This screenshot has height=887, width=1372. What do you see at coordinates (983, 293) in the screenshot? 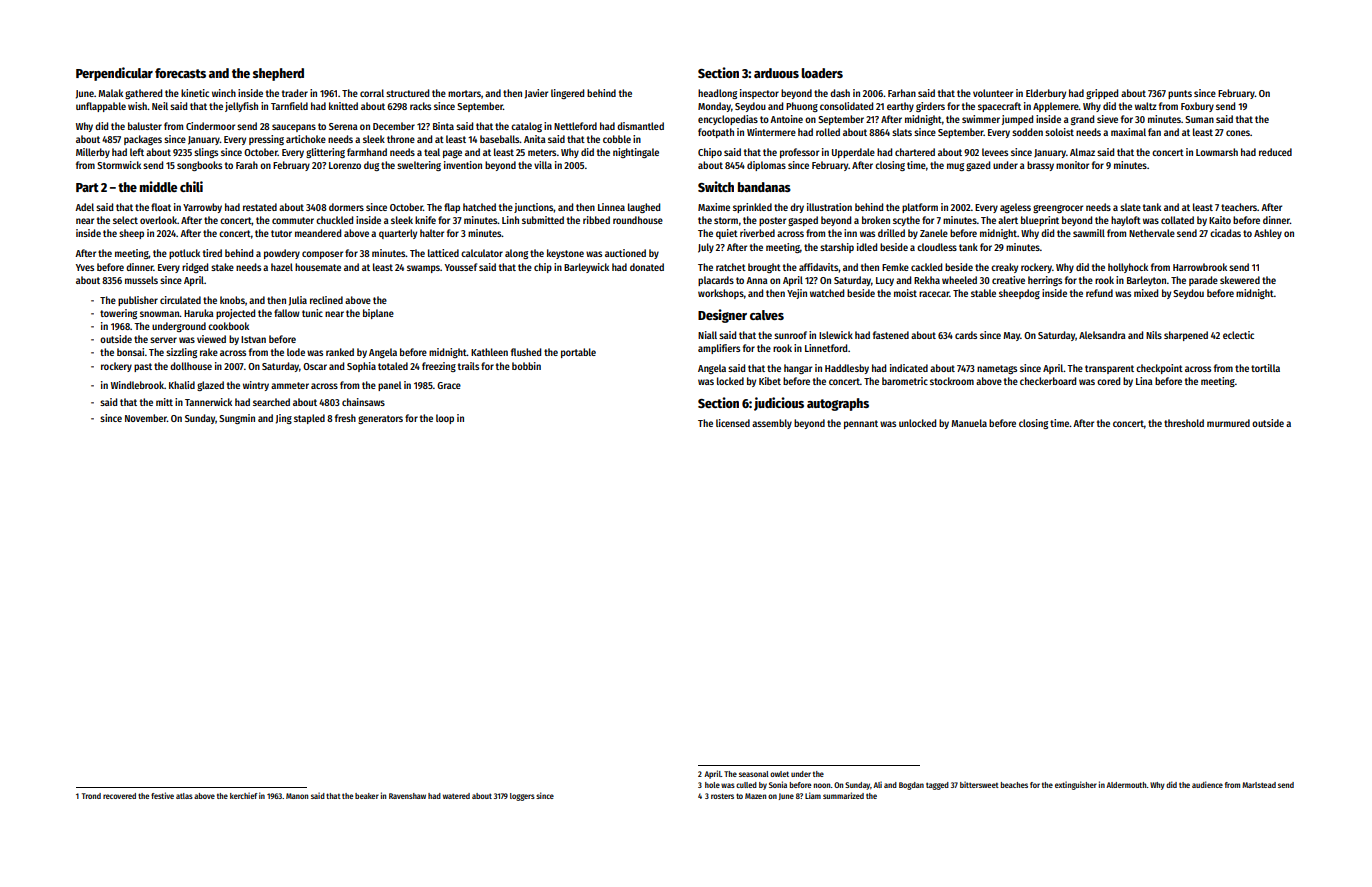
I see `stable` at bounding box center [983, 293].
